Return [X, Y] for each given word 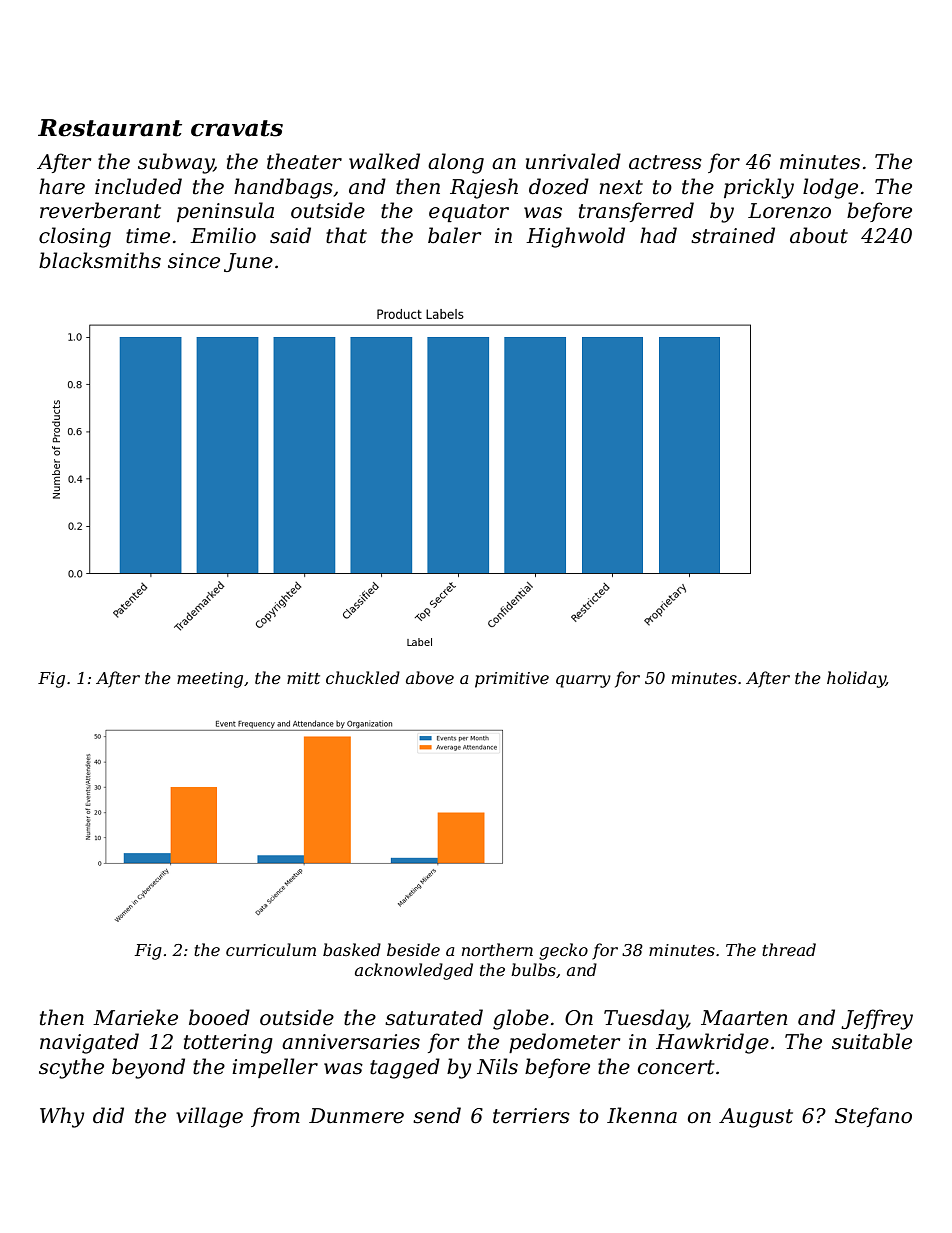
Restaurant [110, 128]
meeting [210, 680]
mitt [303, 678]
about [819, 235]
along [456, 163]
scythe [71, 1068]
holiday [856, 679]
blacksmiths [100, 260]
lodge [830, 188]
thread [789, 949]
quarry [583, 681]
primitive [512, 680]
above [430, 677]
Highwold [575, 237]
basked [352, 949]
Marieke [135, 1017]
